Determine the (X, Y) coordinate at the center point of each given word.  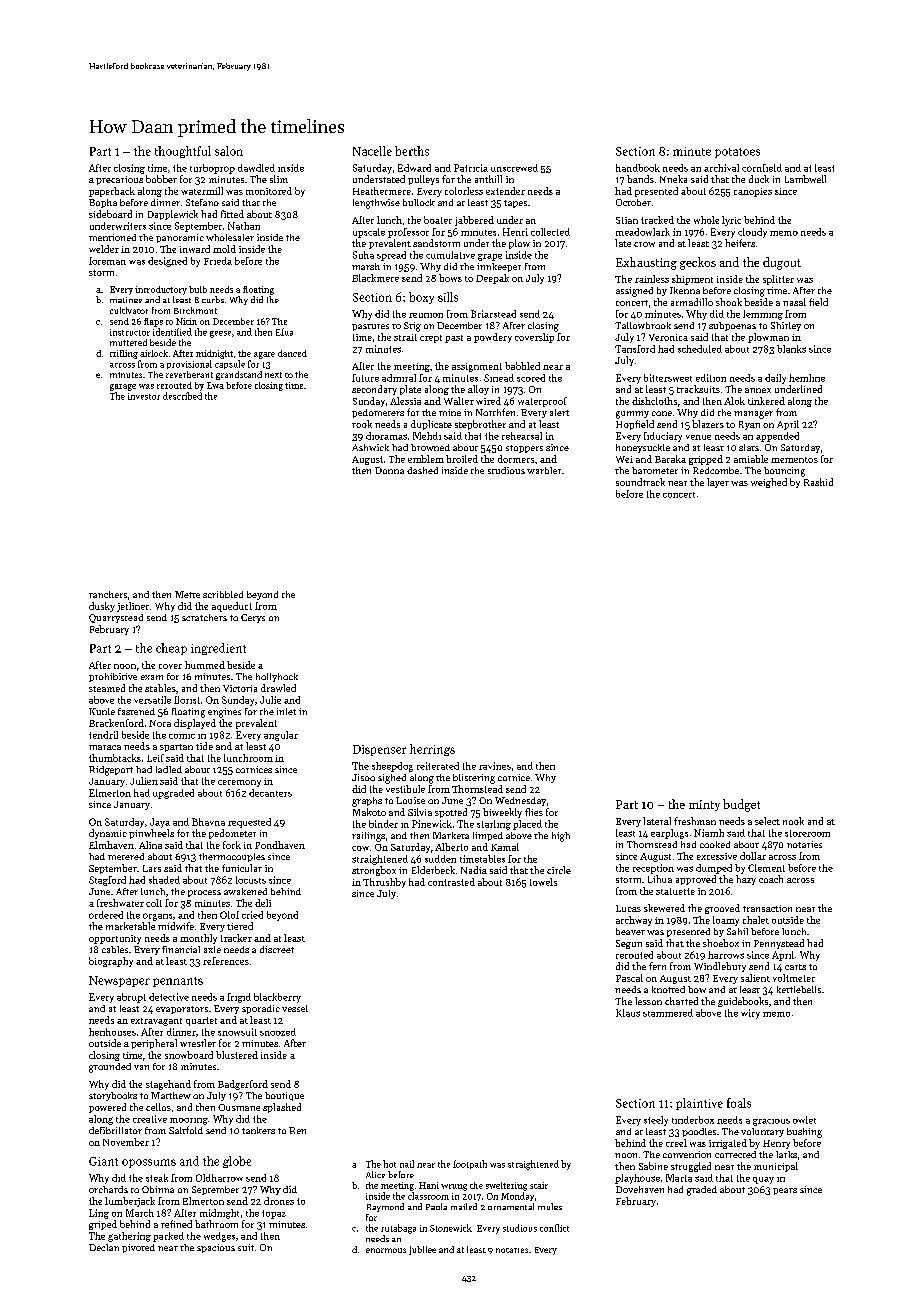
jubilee (422, 1250)
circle (559, 870)
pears (785, 1191)
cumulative (450, 255)
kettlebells (799, 989)
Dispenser (379, 750)
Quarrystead (116, 618)
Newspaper (119, 981)
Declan (104, 1247)
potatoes (737, 153)
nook (793, 821)
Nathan (244, 226)
